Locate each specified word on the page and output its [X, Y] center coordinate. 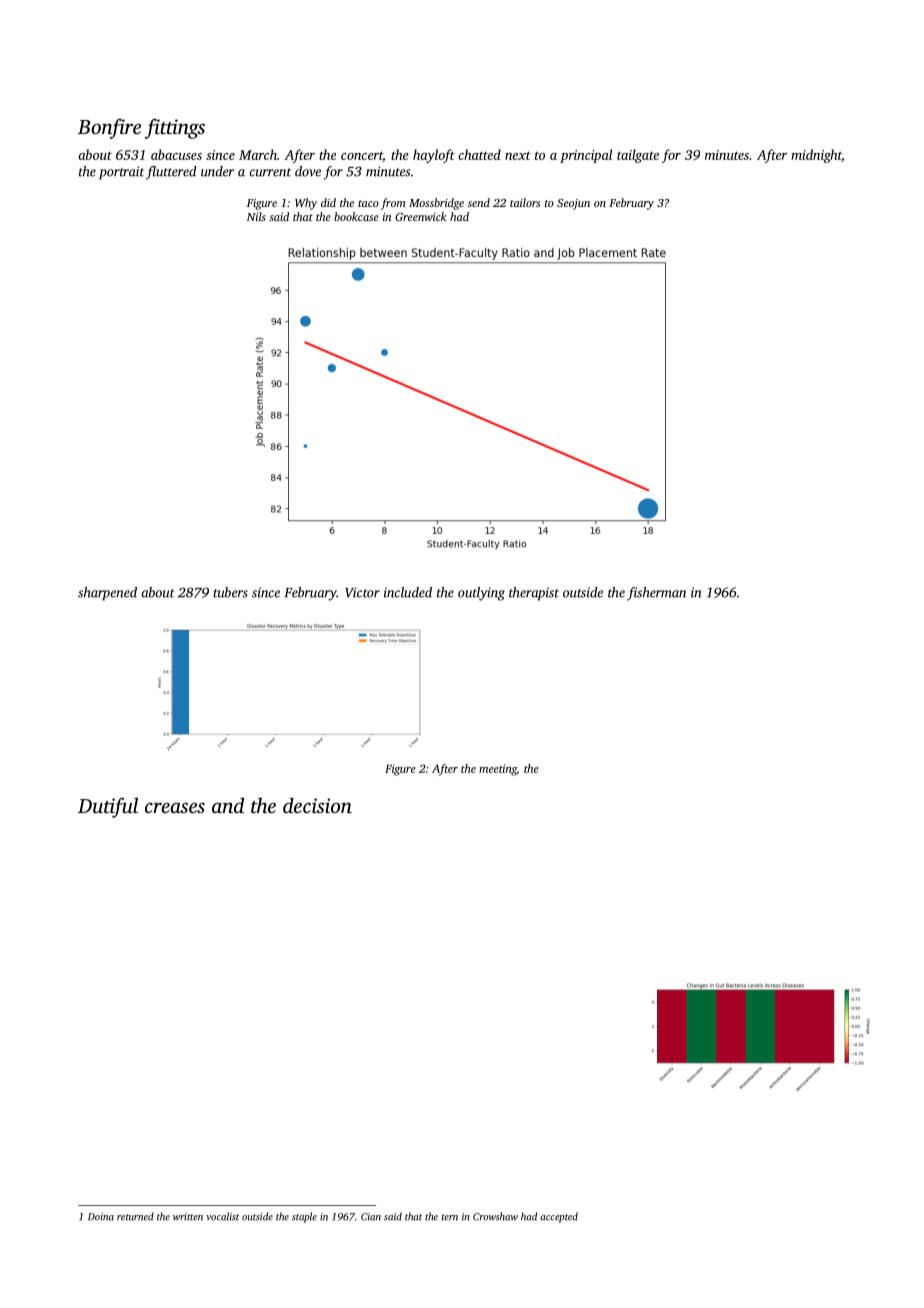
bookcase [356, 216]
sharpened [107, 594]
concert [362, 156]
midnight [816, 156]
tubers [230, 592]
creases [175, 807]
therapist [534, 594]
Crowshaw [495, 1216]
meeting [498, 770]
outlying [481, 594]
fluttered [171, 173]
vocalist [222, 1216]
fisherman [656, 594]
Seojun [573, 204]
